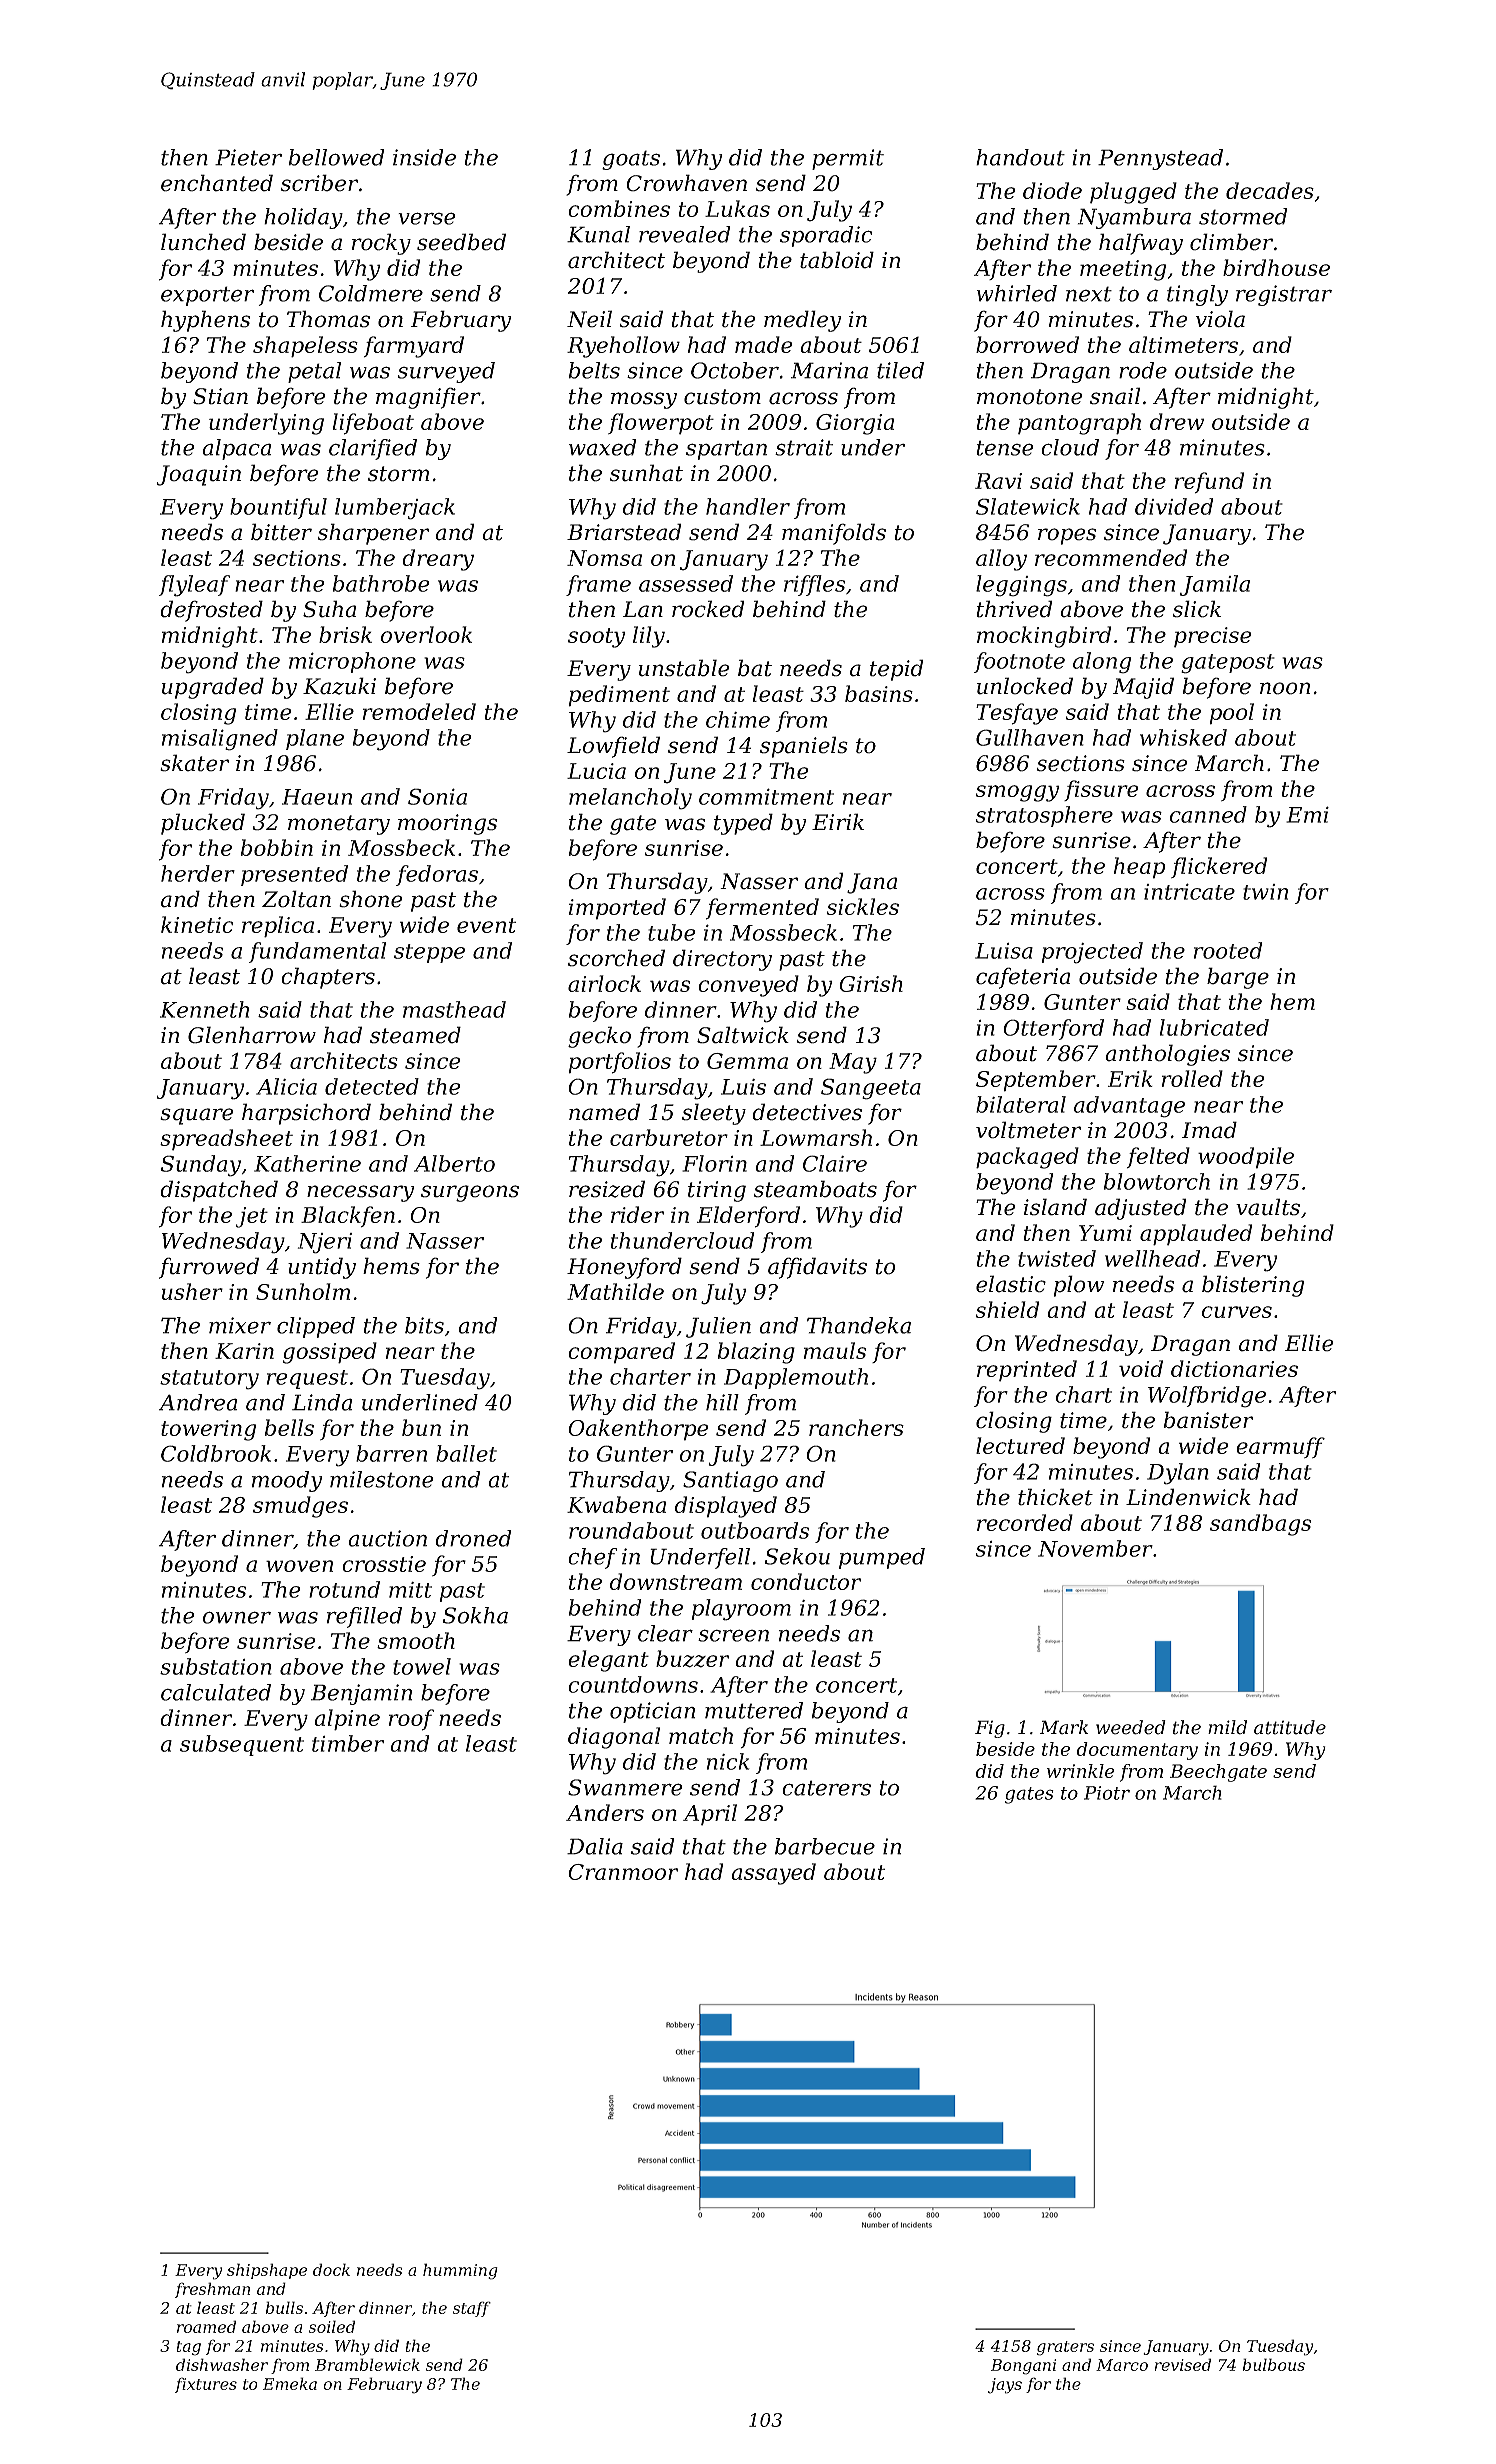 Image resolution: width=1496 pixels, height=2464 pixels. What do you see at coordinates (871, 983) in the screenshot?
I see `Girish` at bounding box center [871, 983].
